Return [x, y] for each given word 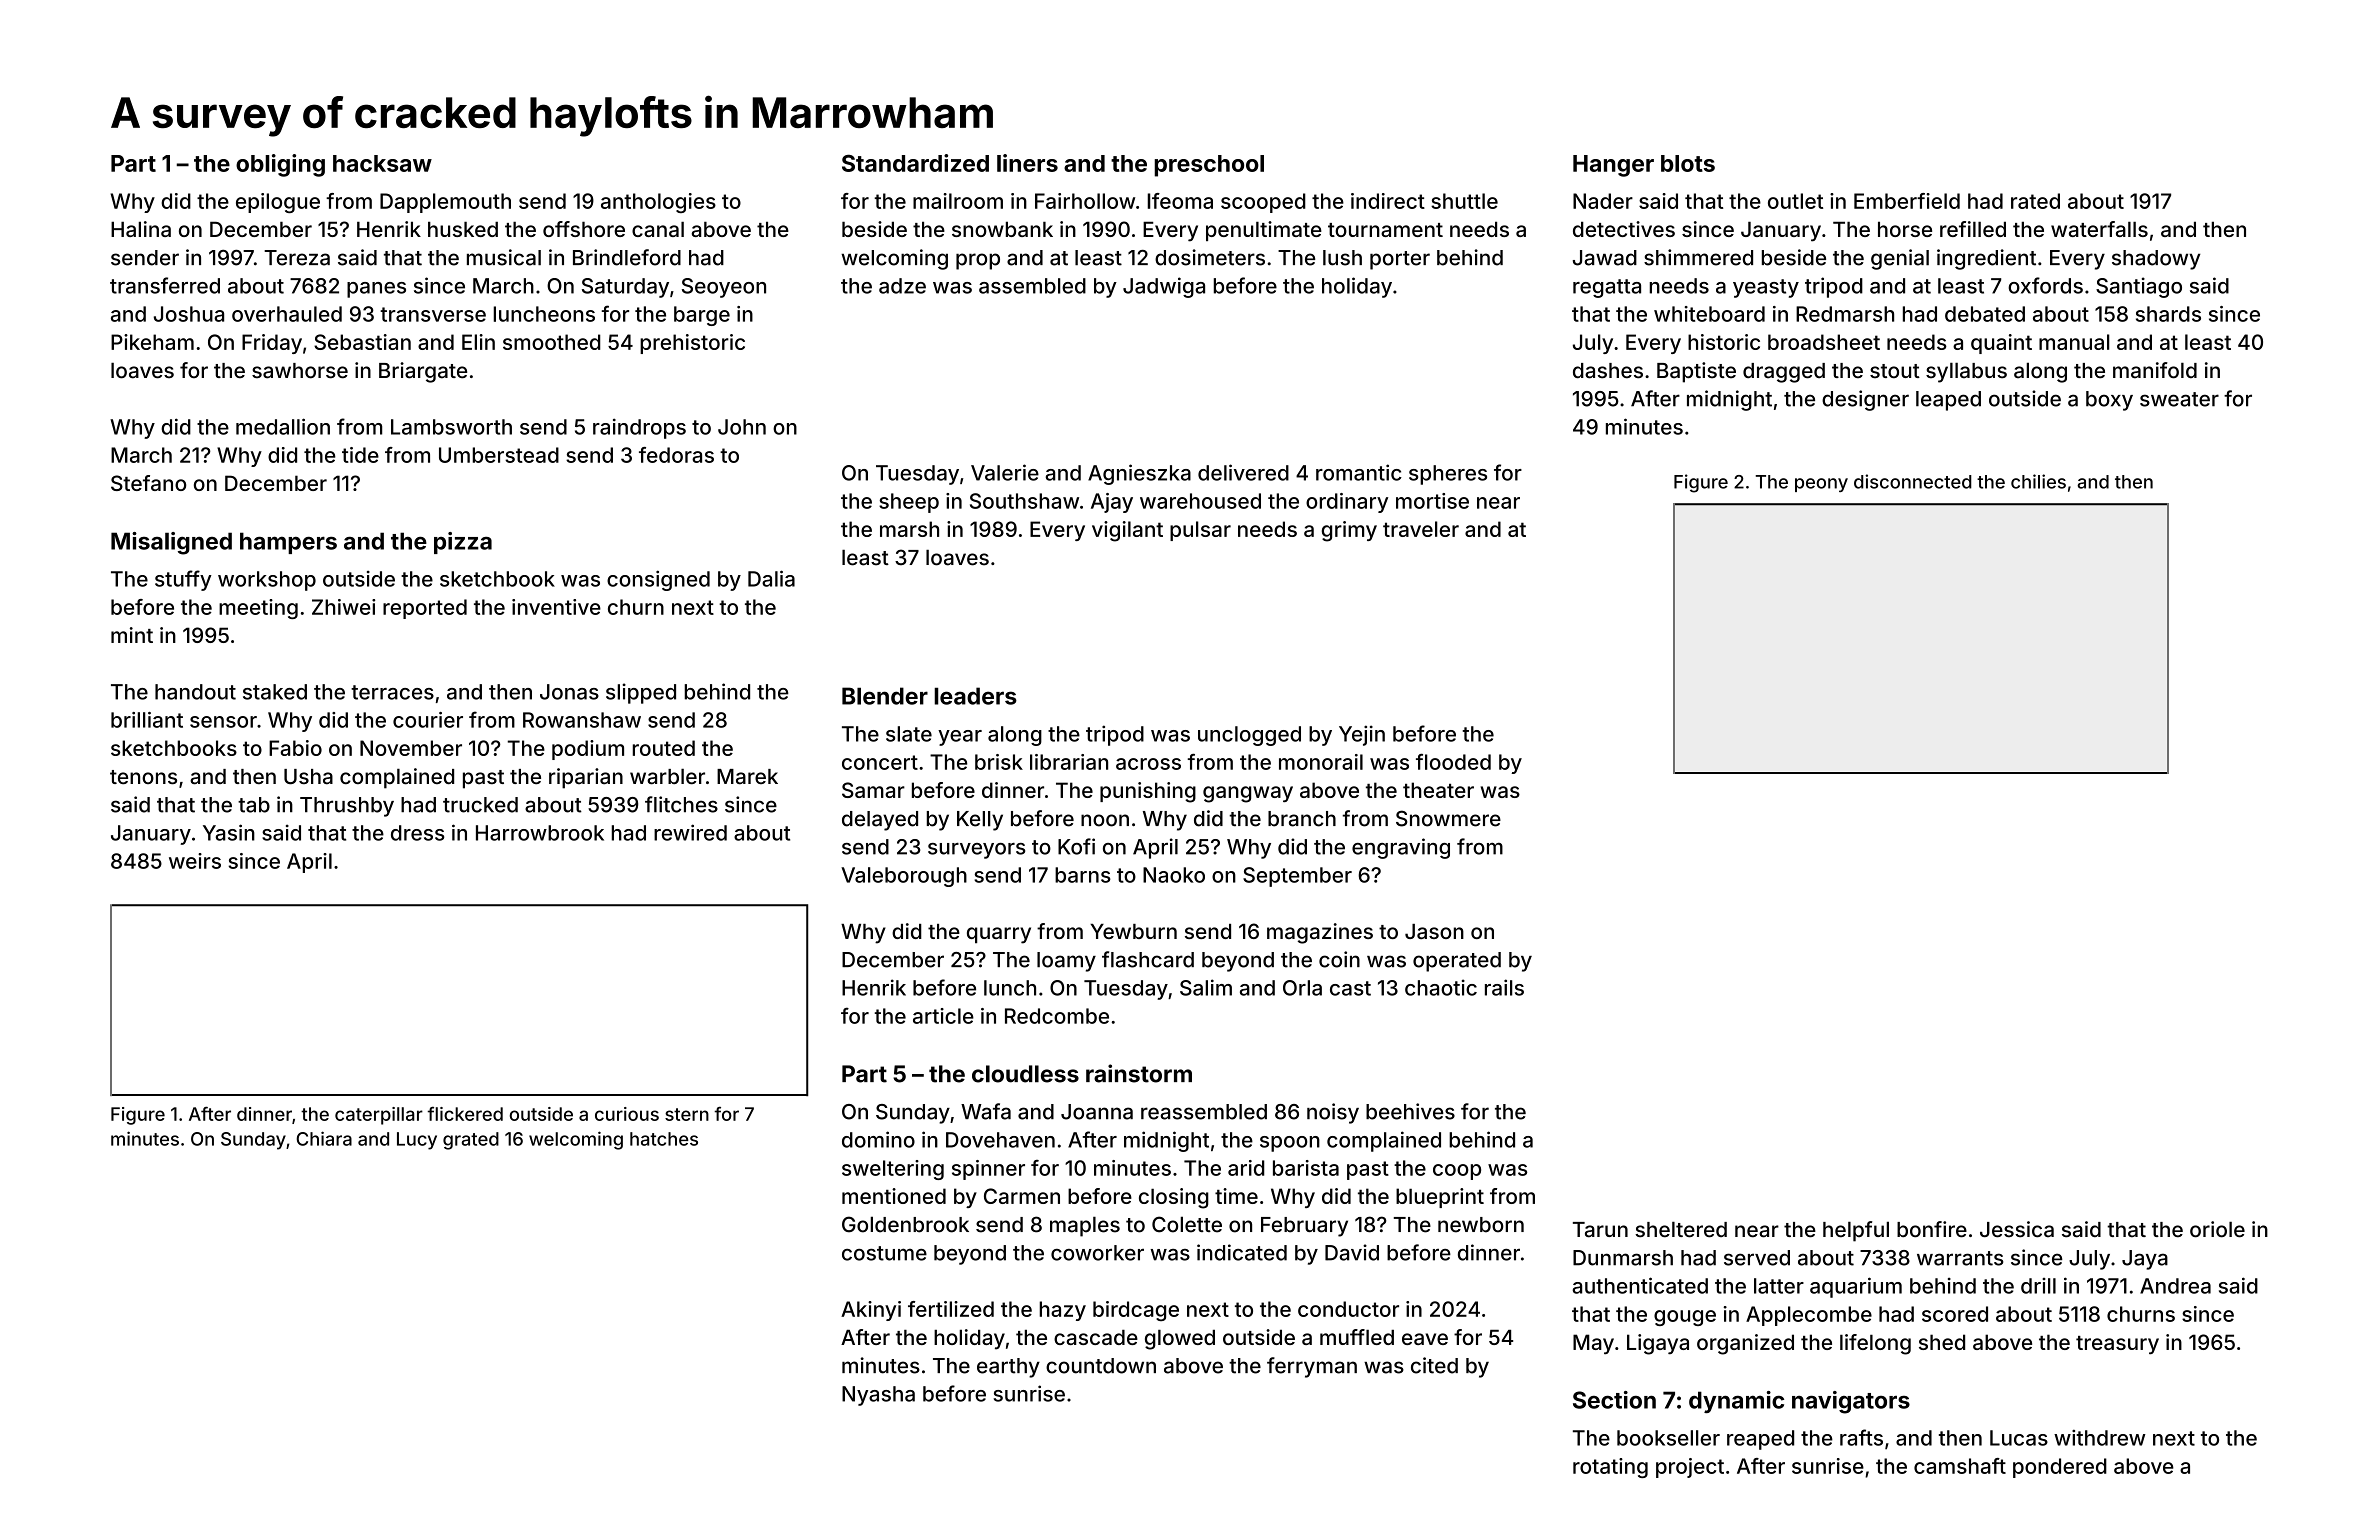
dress [417, 833]
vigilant [1127, 531]
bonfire [1932, 1229]
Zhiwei [343, 607]
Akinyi [871, 1311]
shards [2168, 314]
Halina [141, 229]
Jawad [1605, 258]
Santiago [2139, 287]
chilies [2038, 481]
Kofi [1076, 846]
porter [1400, 260]
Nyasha [878, 1396]
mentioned [894, 1196]
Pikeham [152, 342]
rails [1504, 987]
